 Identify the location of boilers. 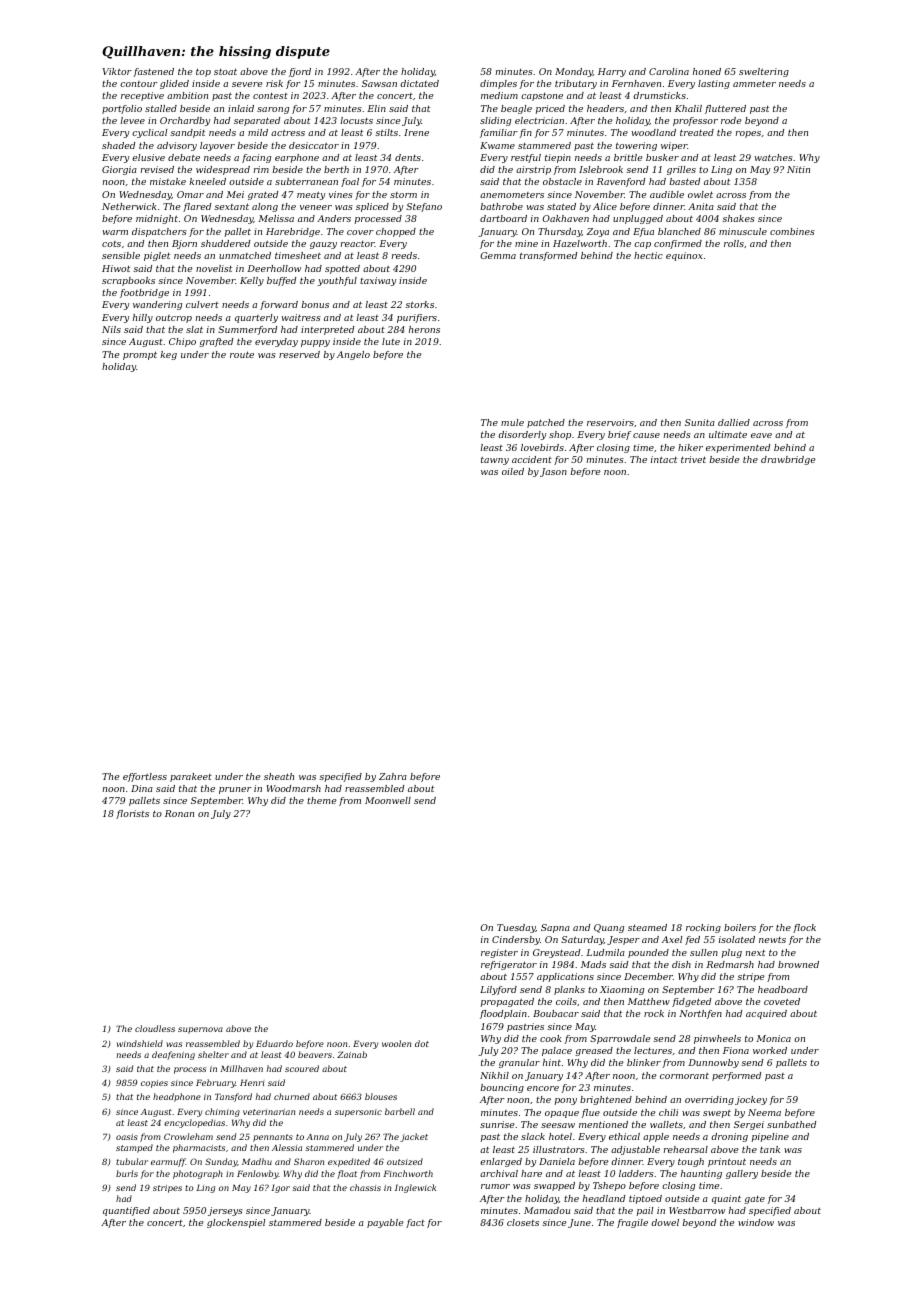
(740, 927).
